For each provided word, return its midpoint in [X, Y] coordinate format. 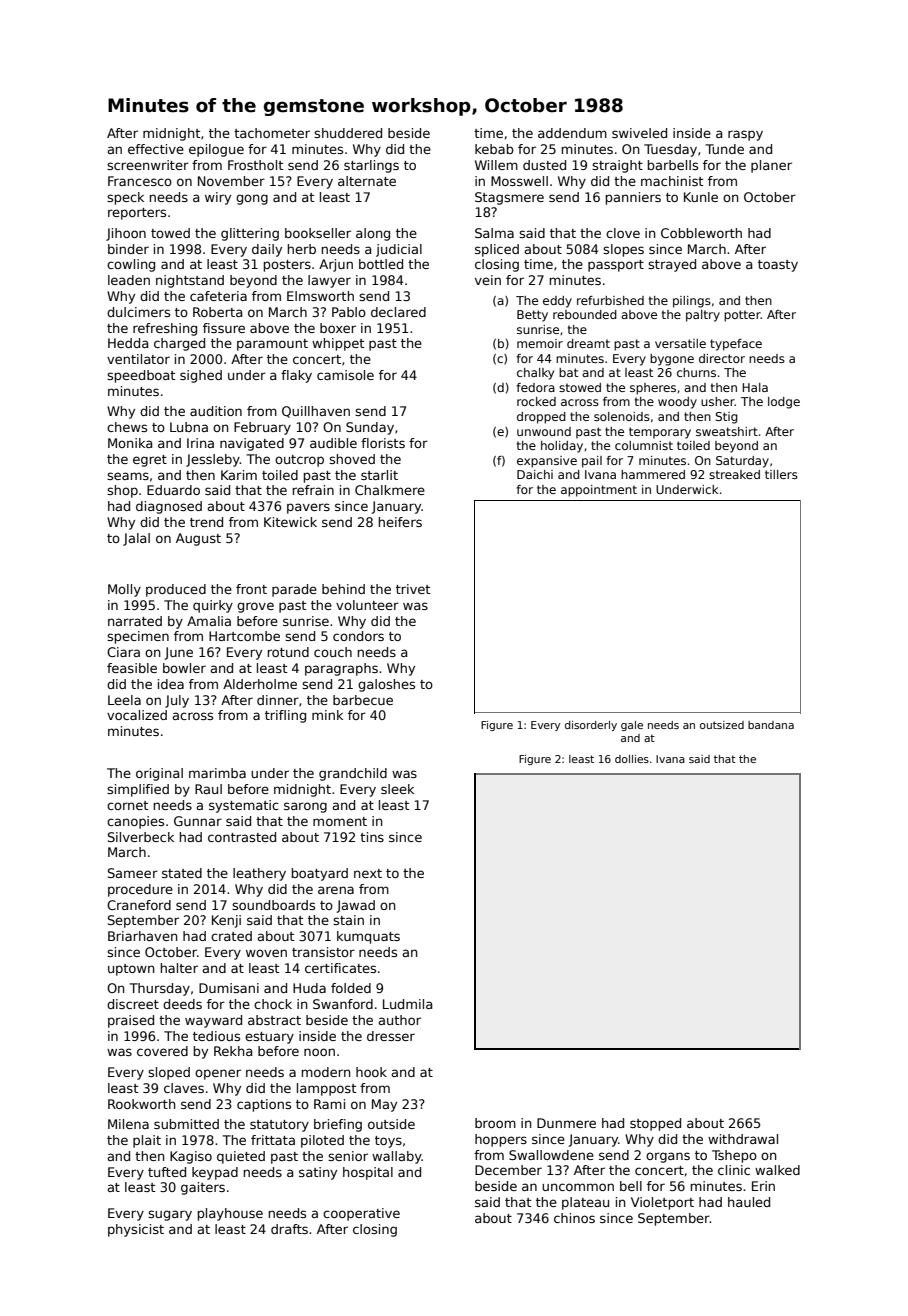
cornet [127, 805]
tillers [781, 474]
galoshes [386, 685]
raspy [745, 135]
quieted [241, 1157]
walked [777, 1170]
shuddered [348, 133]
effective [156, 149]
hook [371, 1072]
